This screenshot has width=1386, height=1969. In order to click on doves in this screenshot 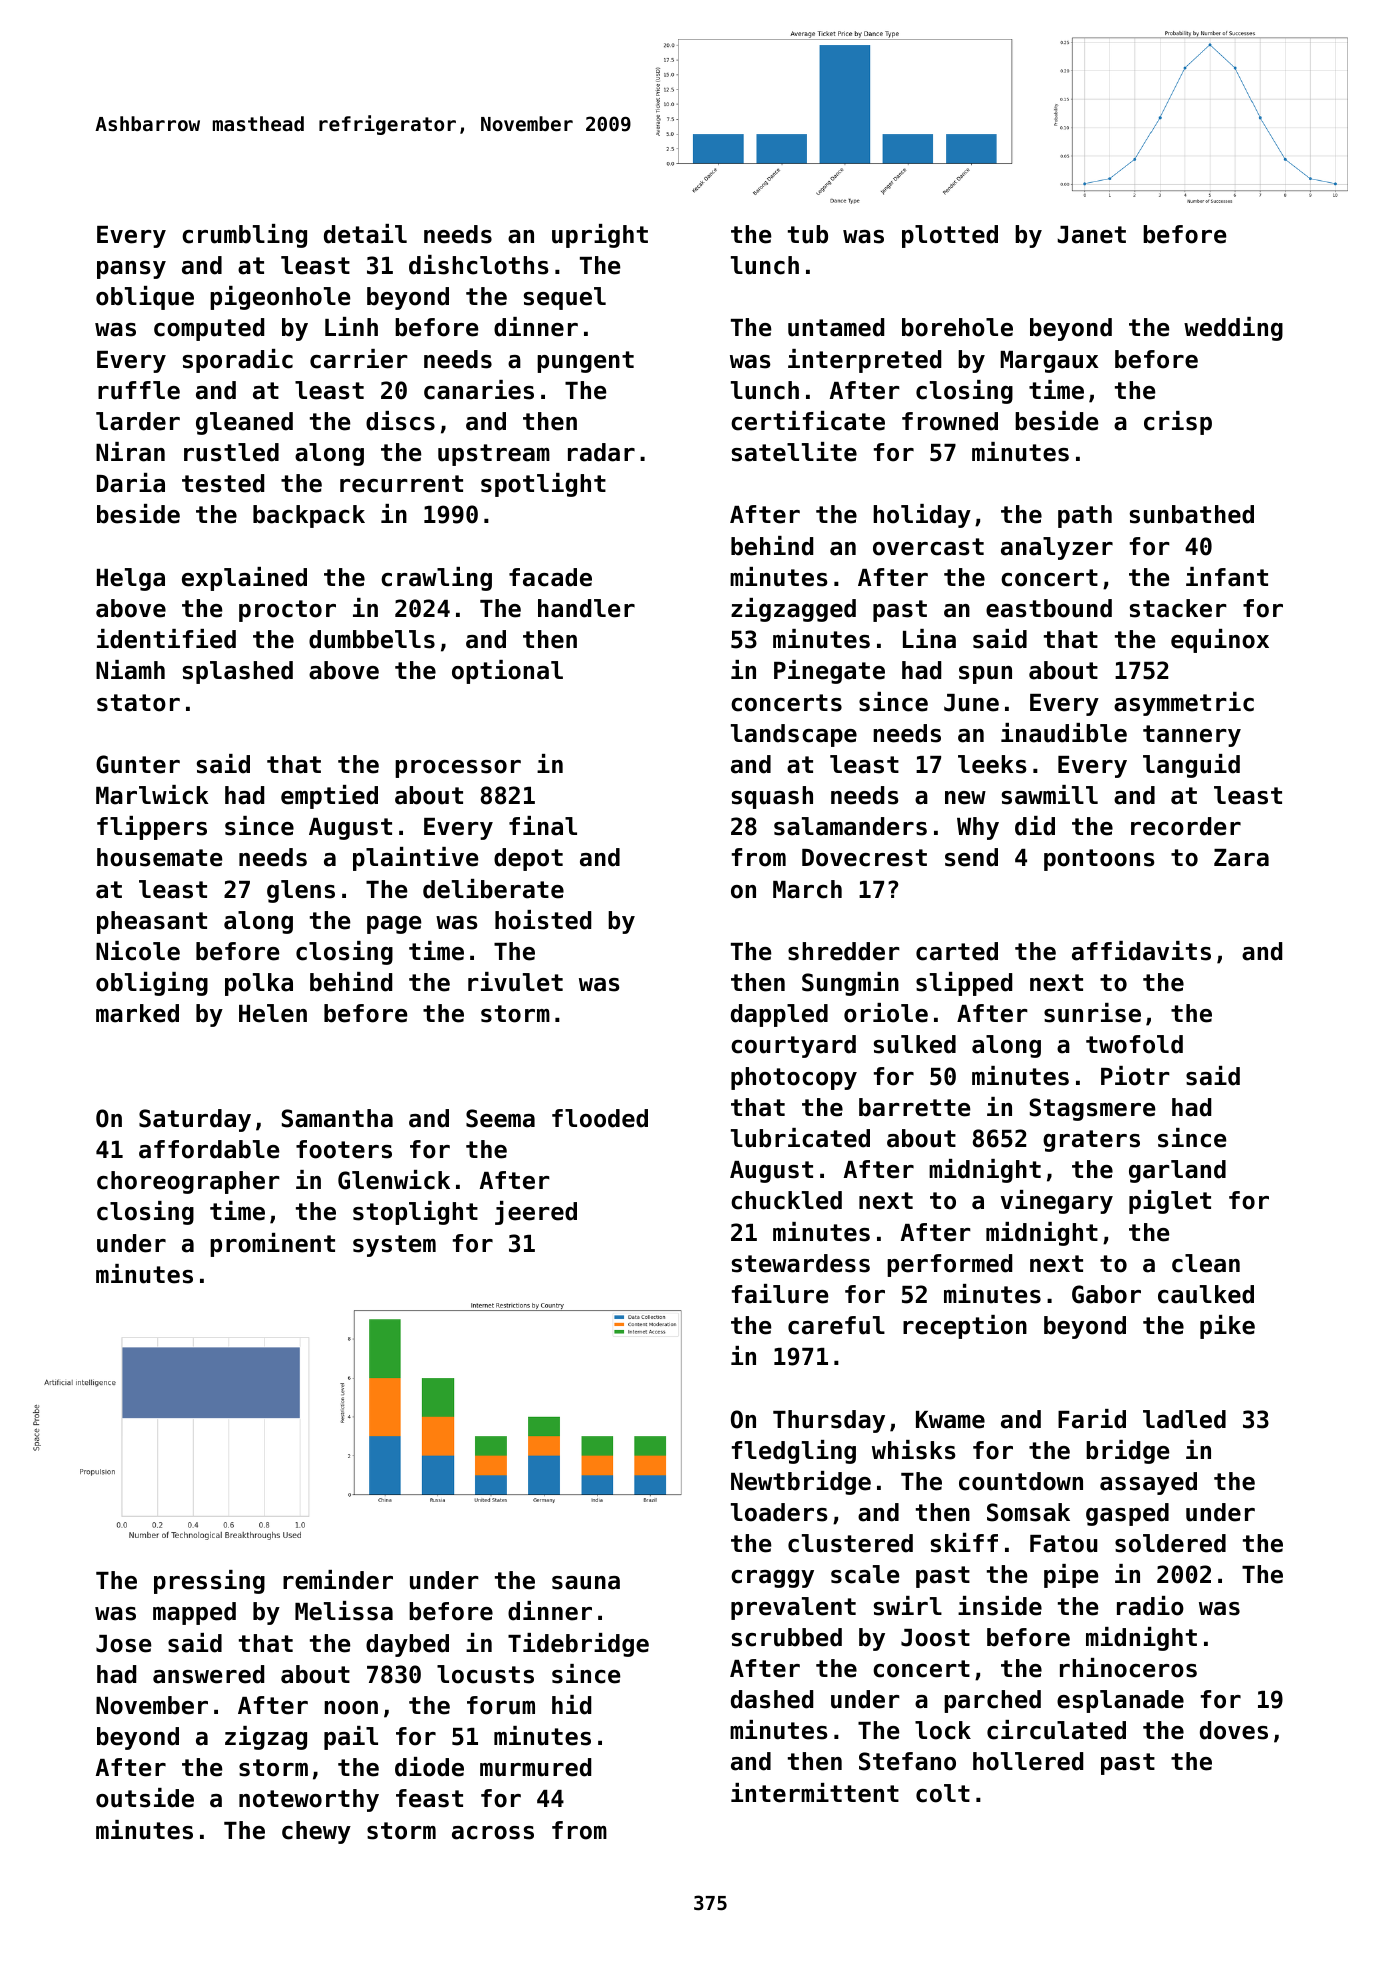, I will do `click(1234, 1730)`.
